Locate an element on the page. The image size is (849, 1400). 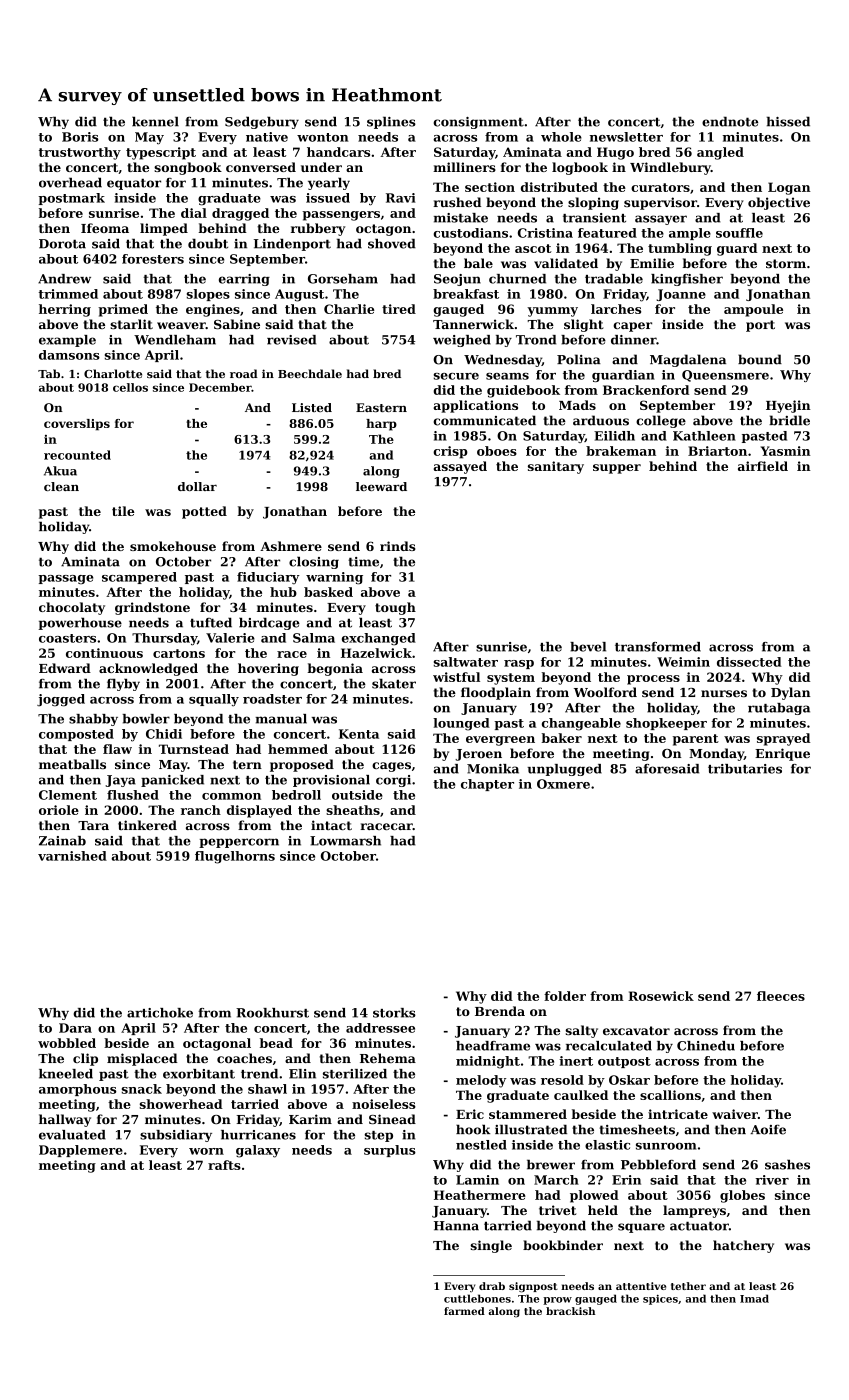
Oskar is located at coordinates (629, 1080).
